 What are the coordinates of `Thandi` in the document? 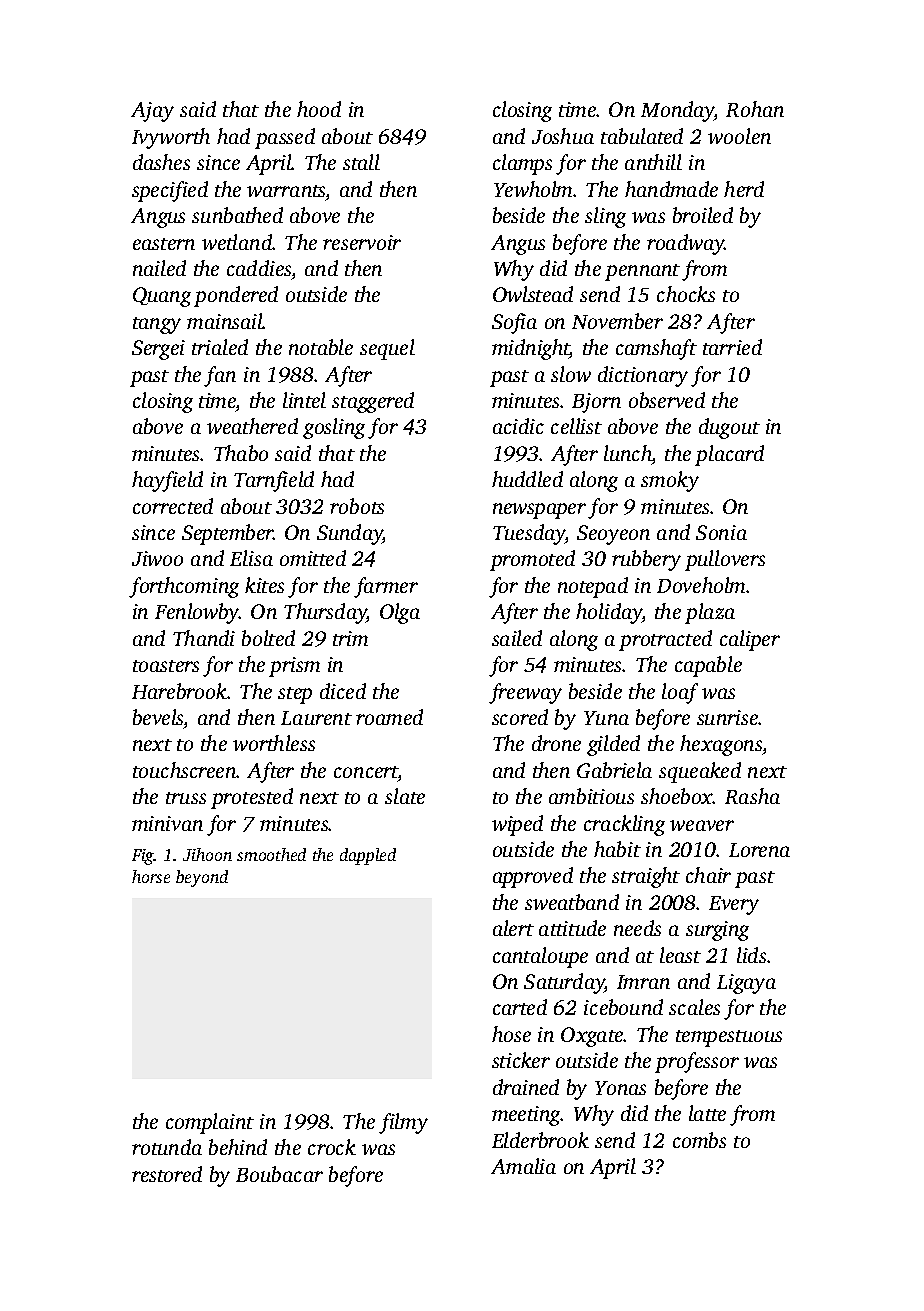 It's located at (204, 638).
